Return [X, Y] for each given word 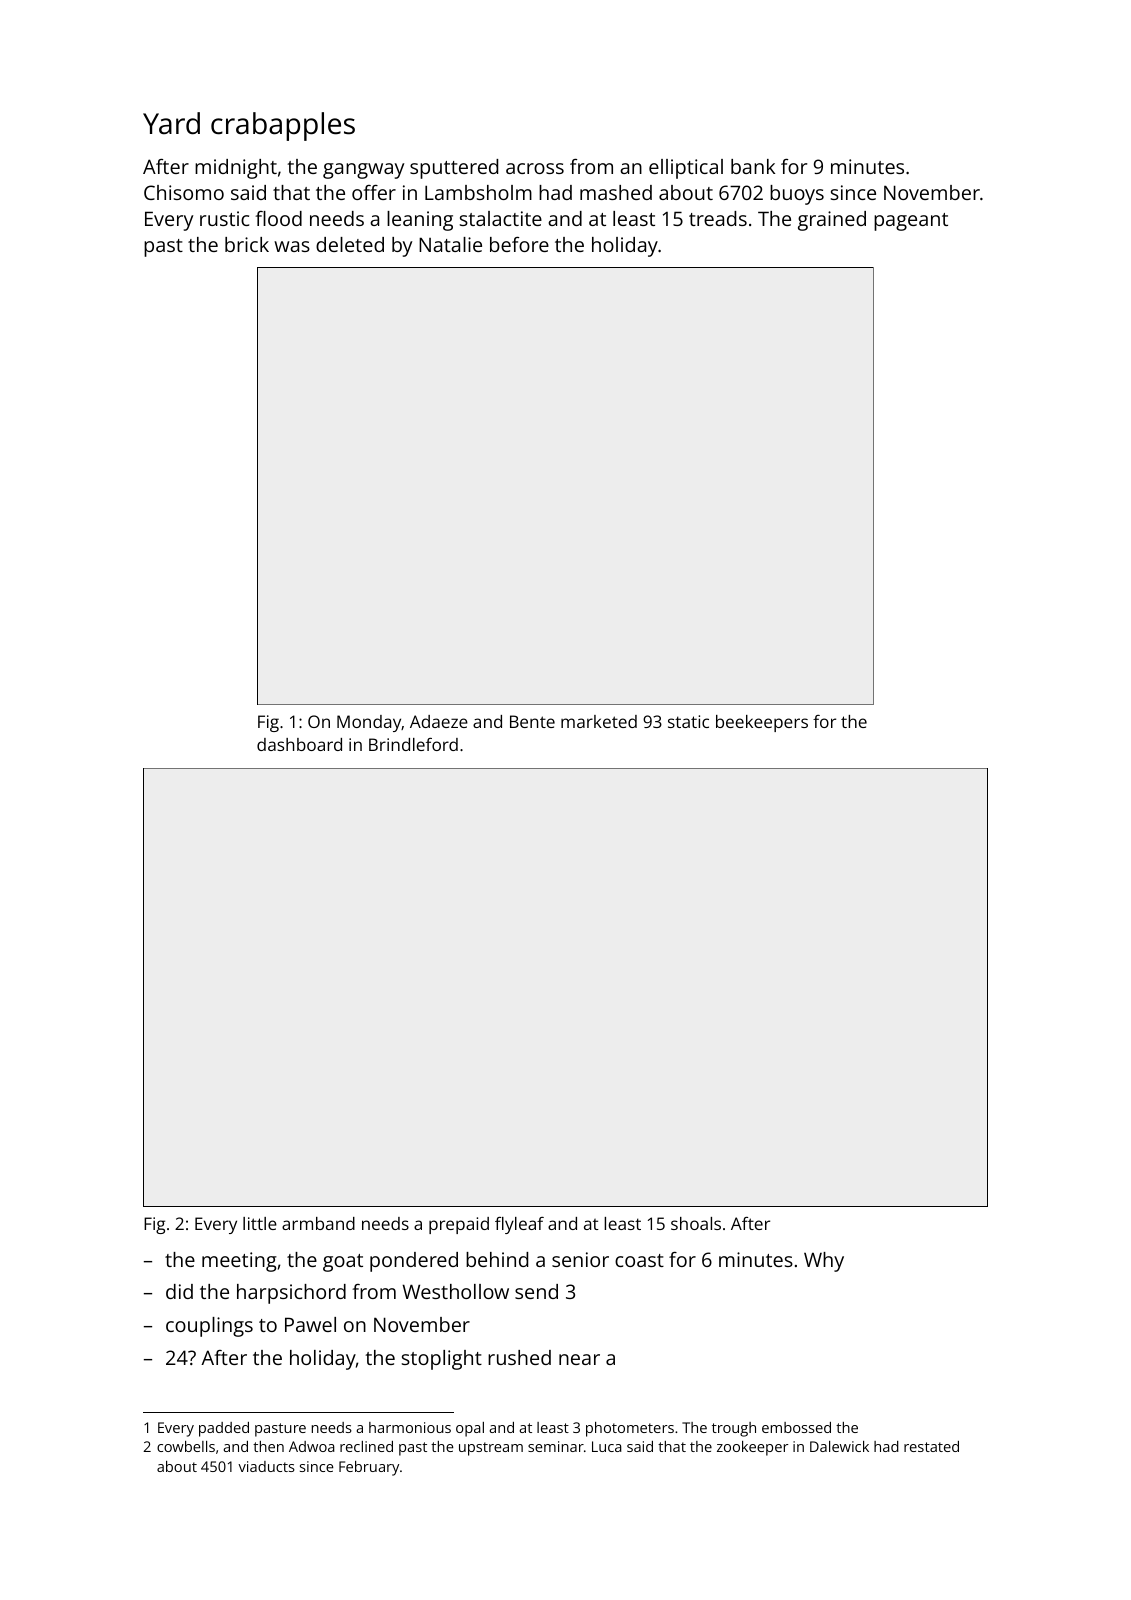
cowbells [186, 1446]
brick [247, 244]
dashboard [299, 744]
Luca [607, 1446]
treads [718, 218]
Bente [532, 721]
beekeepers [762, 723]
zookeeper [752, 1448]
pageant [911, 222]
